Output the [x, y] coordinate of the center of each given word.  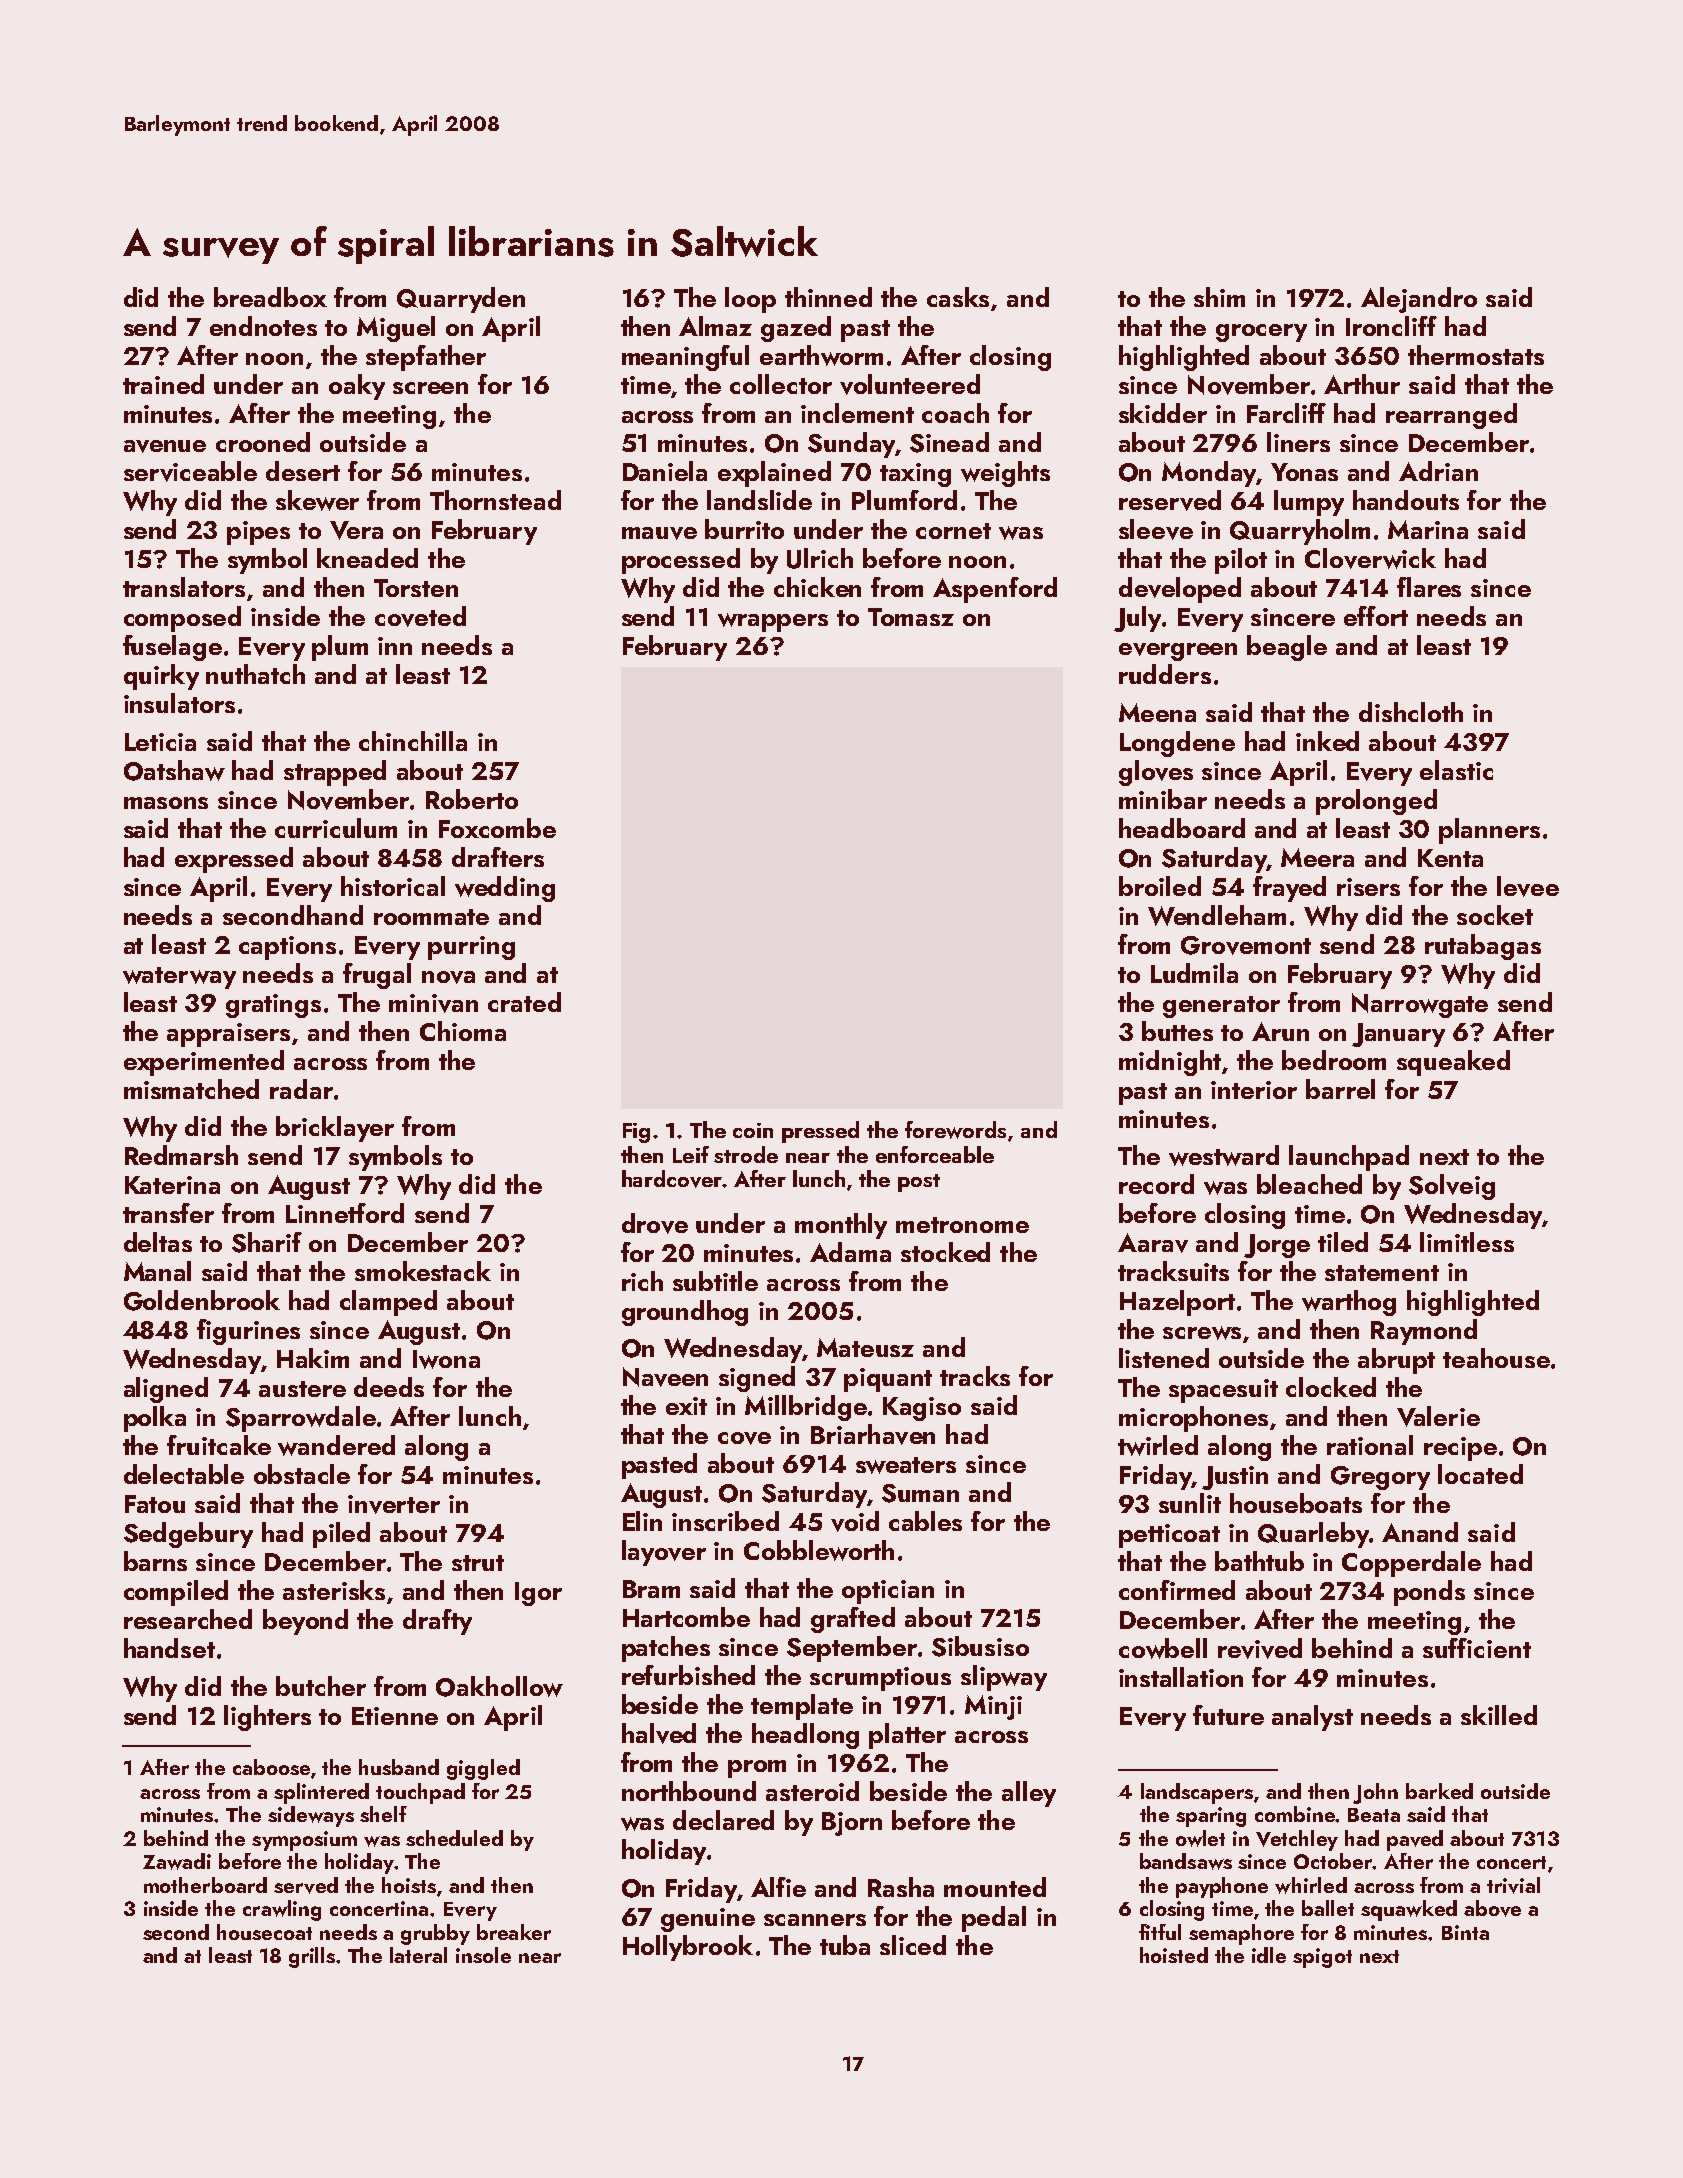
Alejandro [1419, 300]
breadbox [270, 297]
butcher [321, 1686]
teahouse [1496, 1358]
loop [750, 300]
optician [888, 1592]
